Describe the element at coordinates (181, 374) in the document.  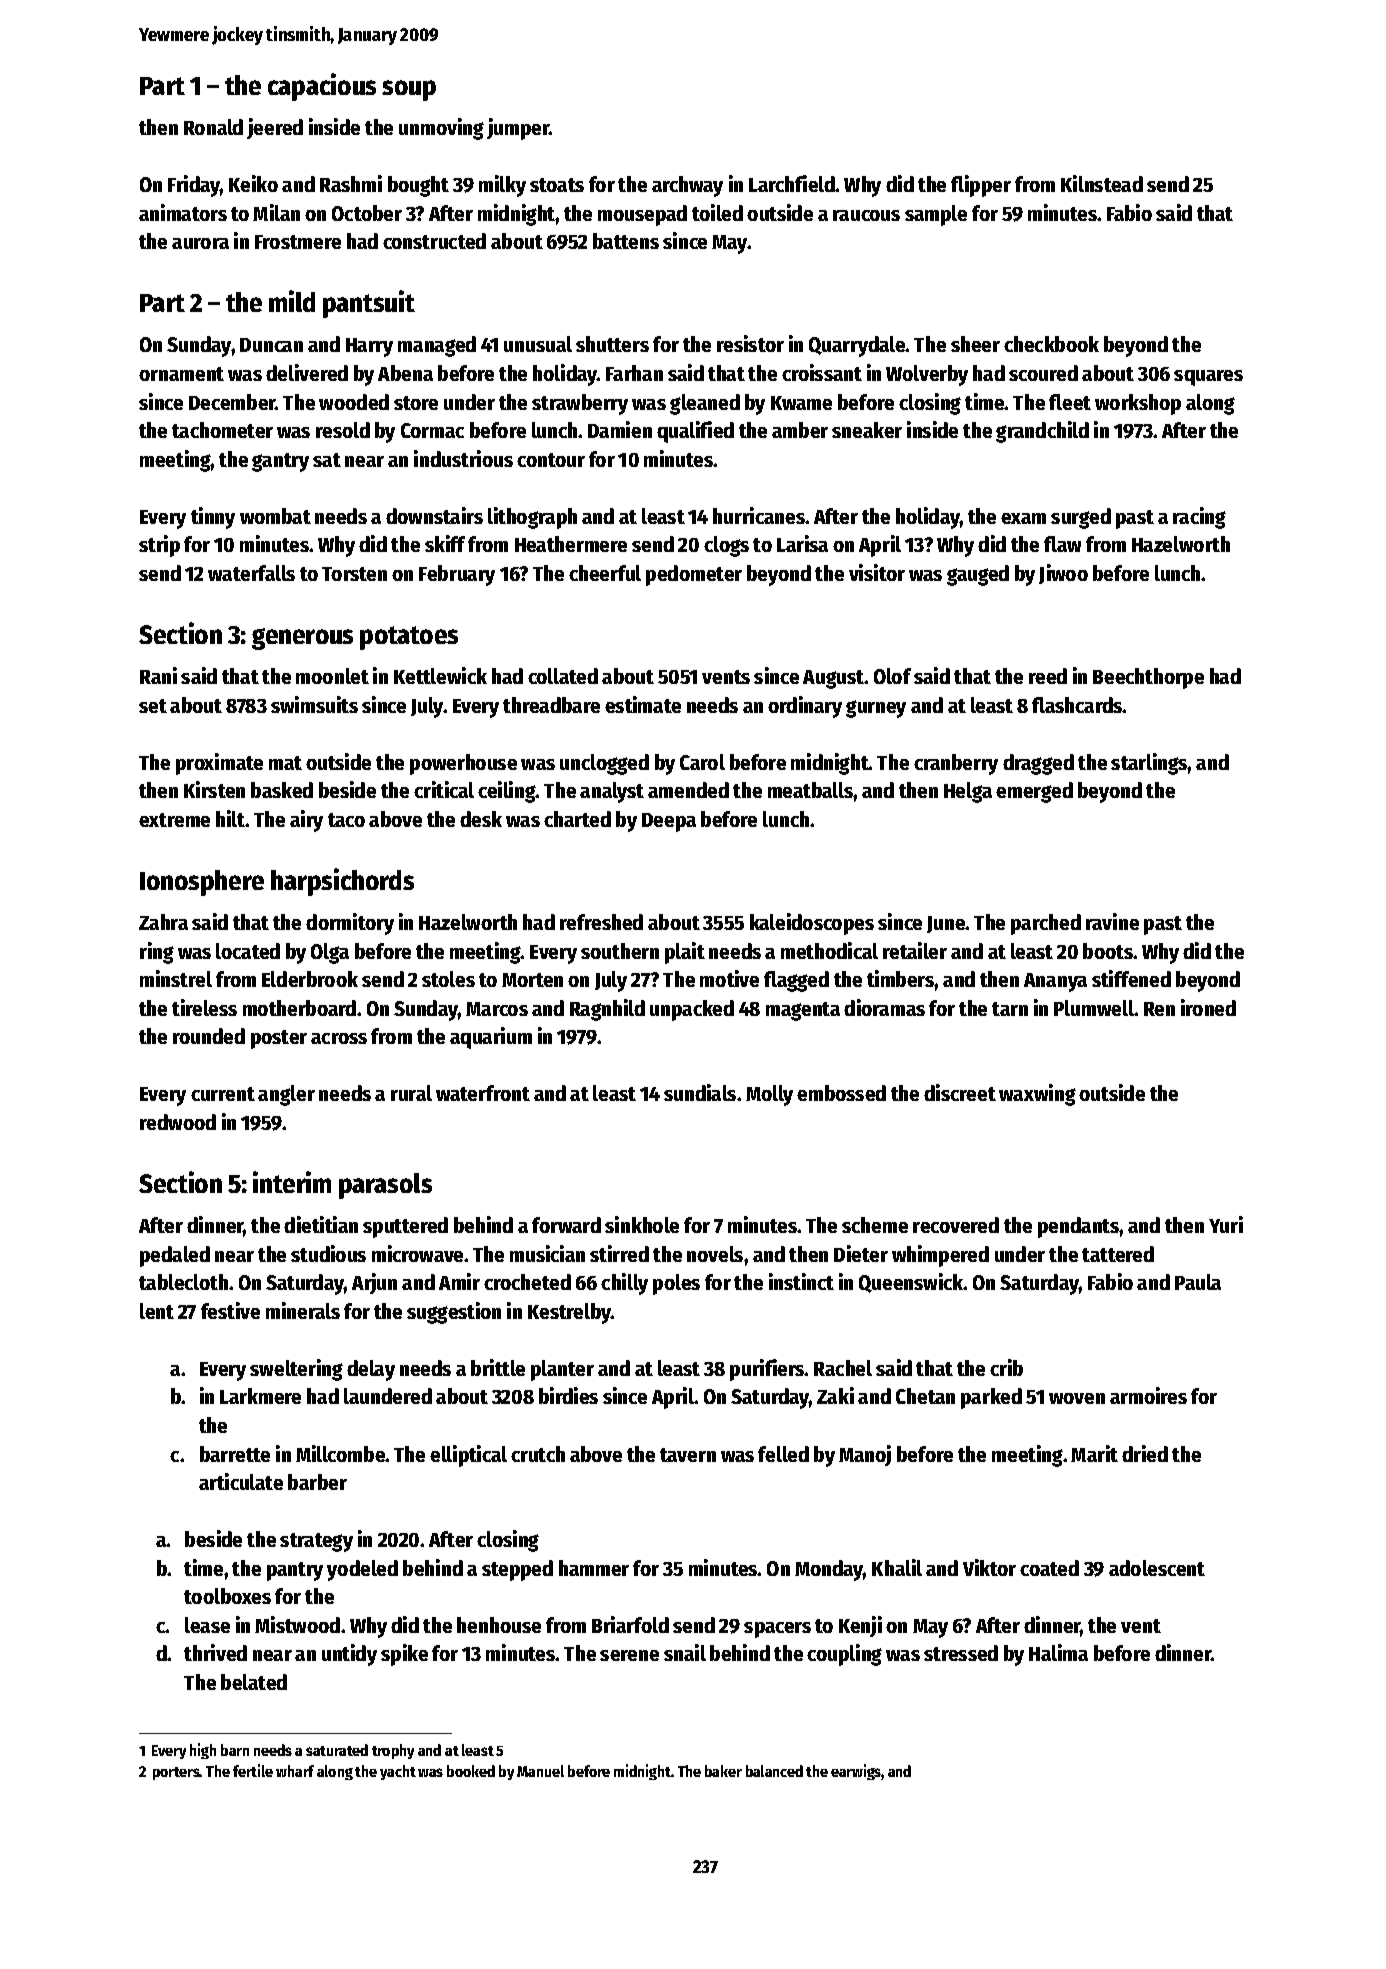
I see `ornament` at that location.
